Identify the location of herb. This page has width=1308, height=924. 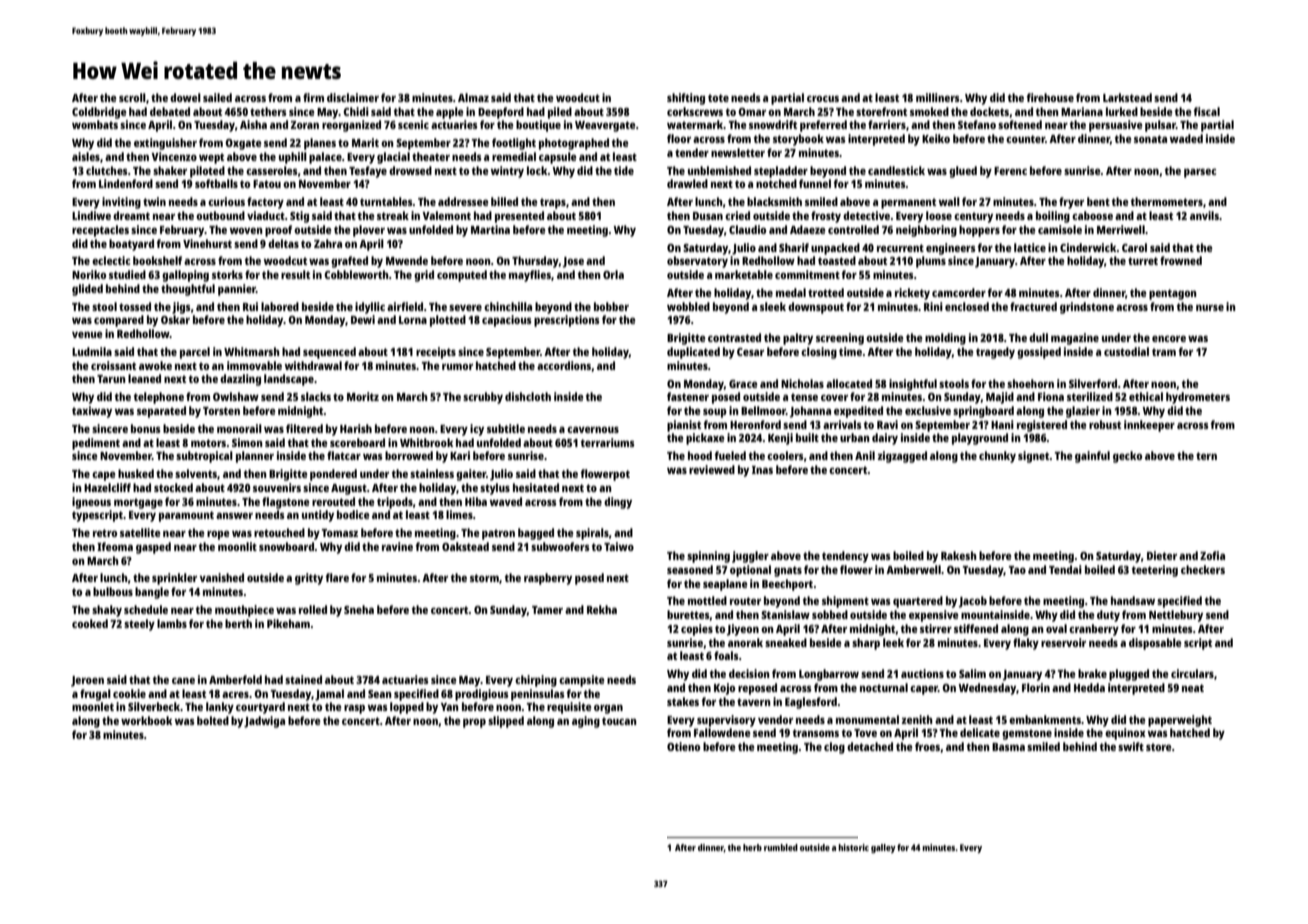
(752, 847).
